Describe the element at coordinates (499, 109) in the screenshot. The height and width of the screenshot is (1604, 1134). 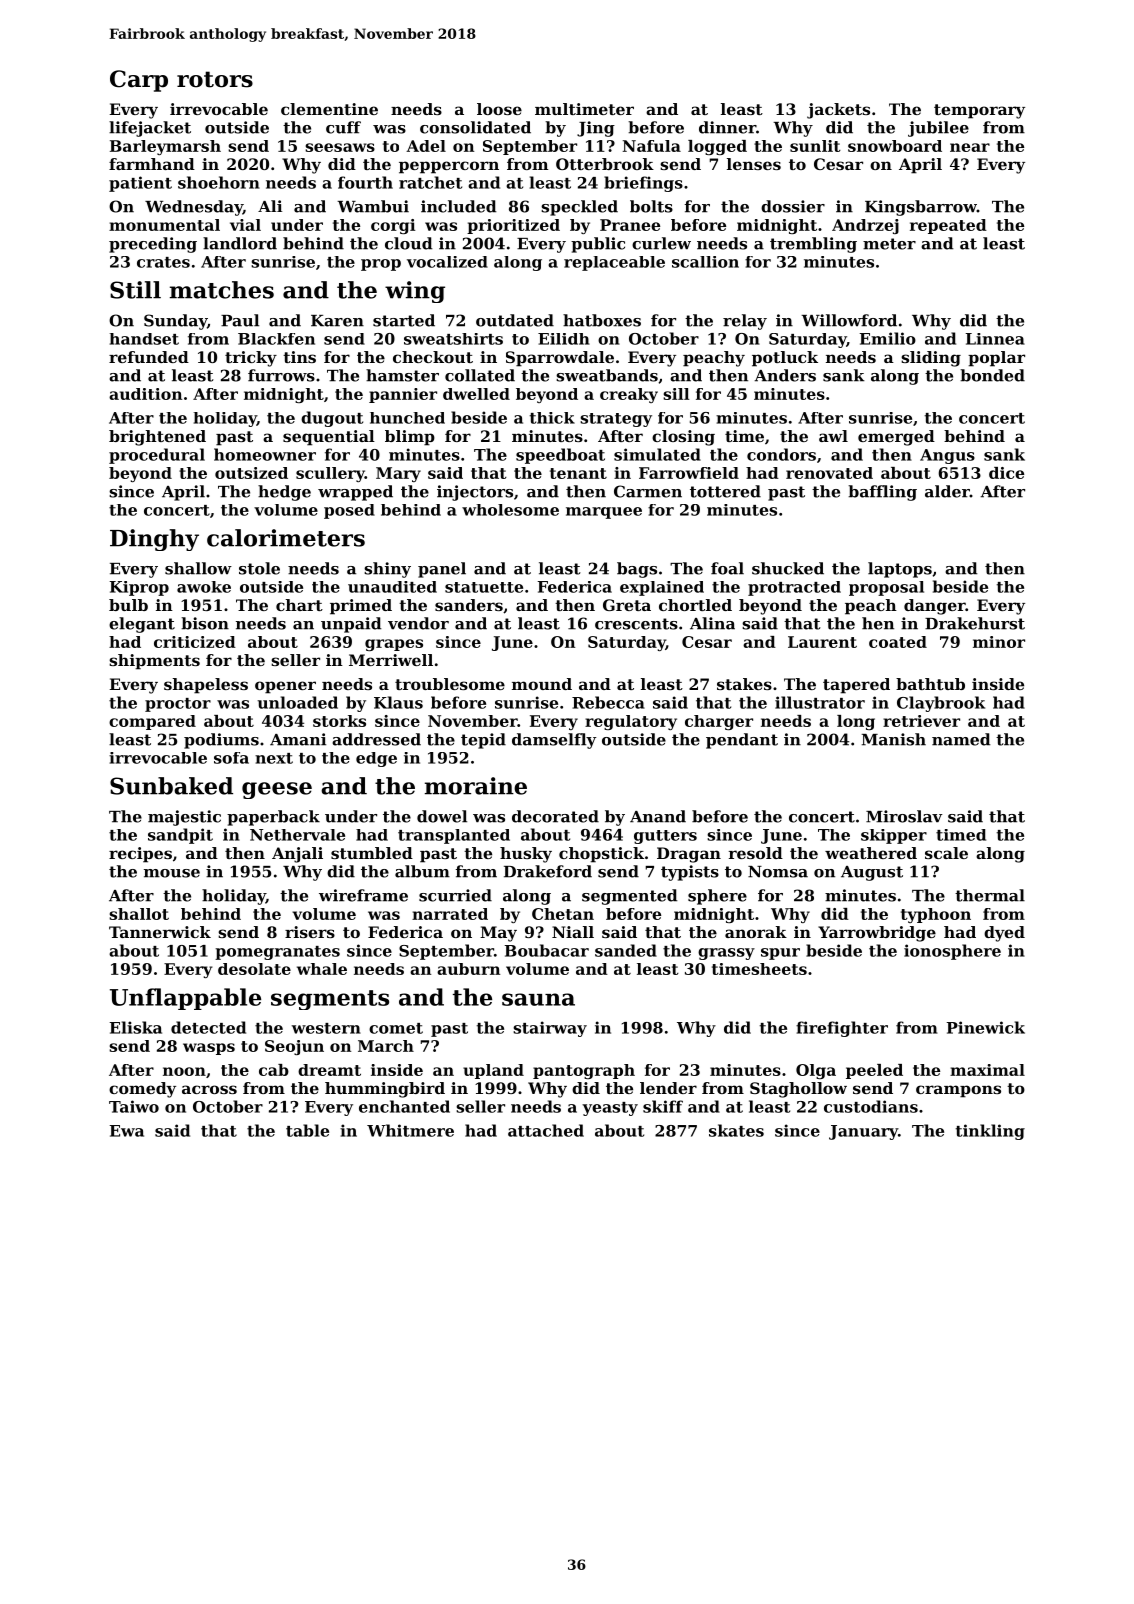
I see `loose` at that location.
